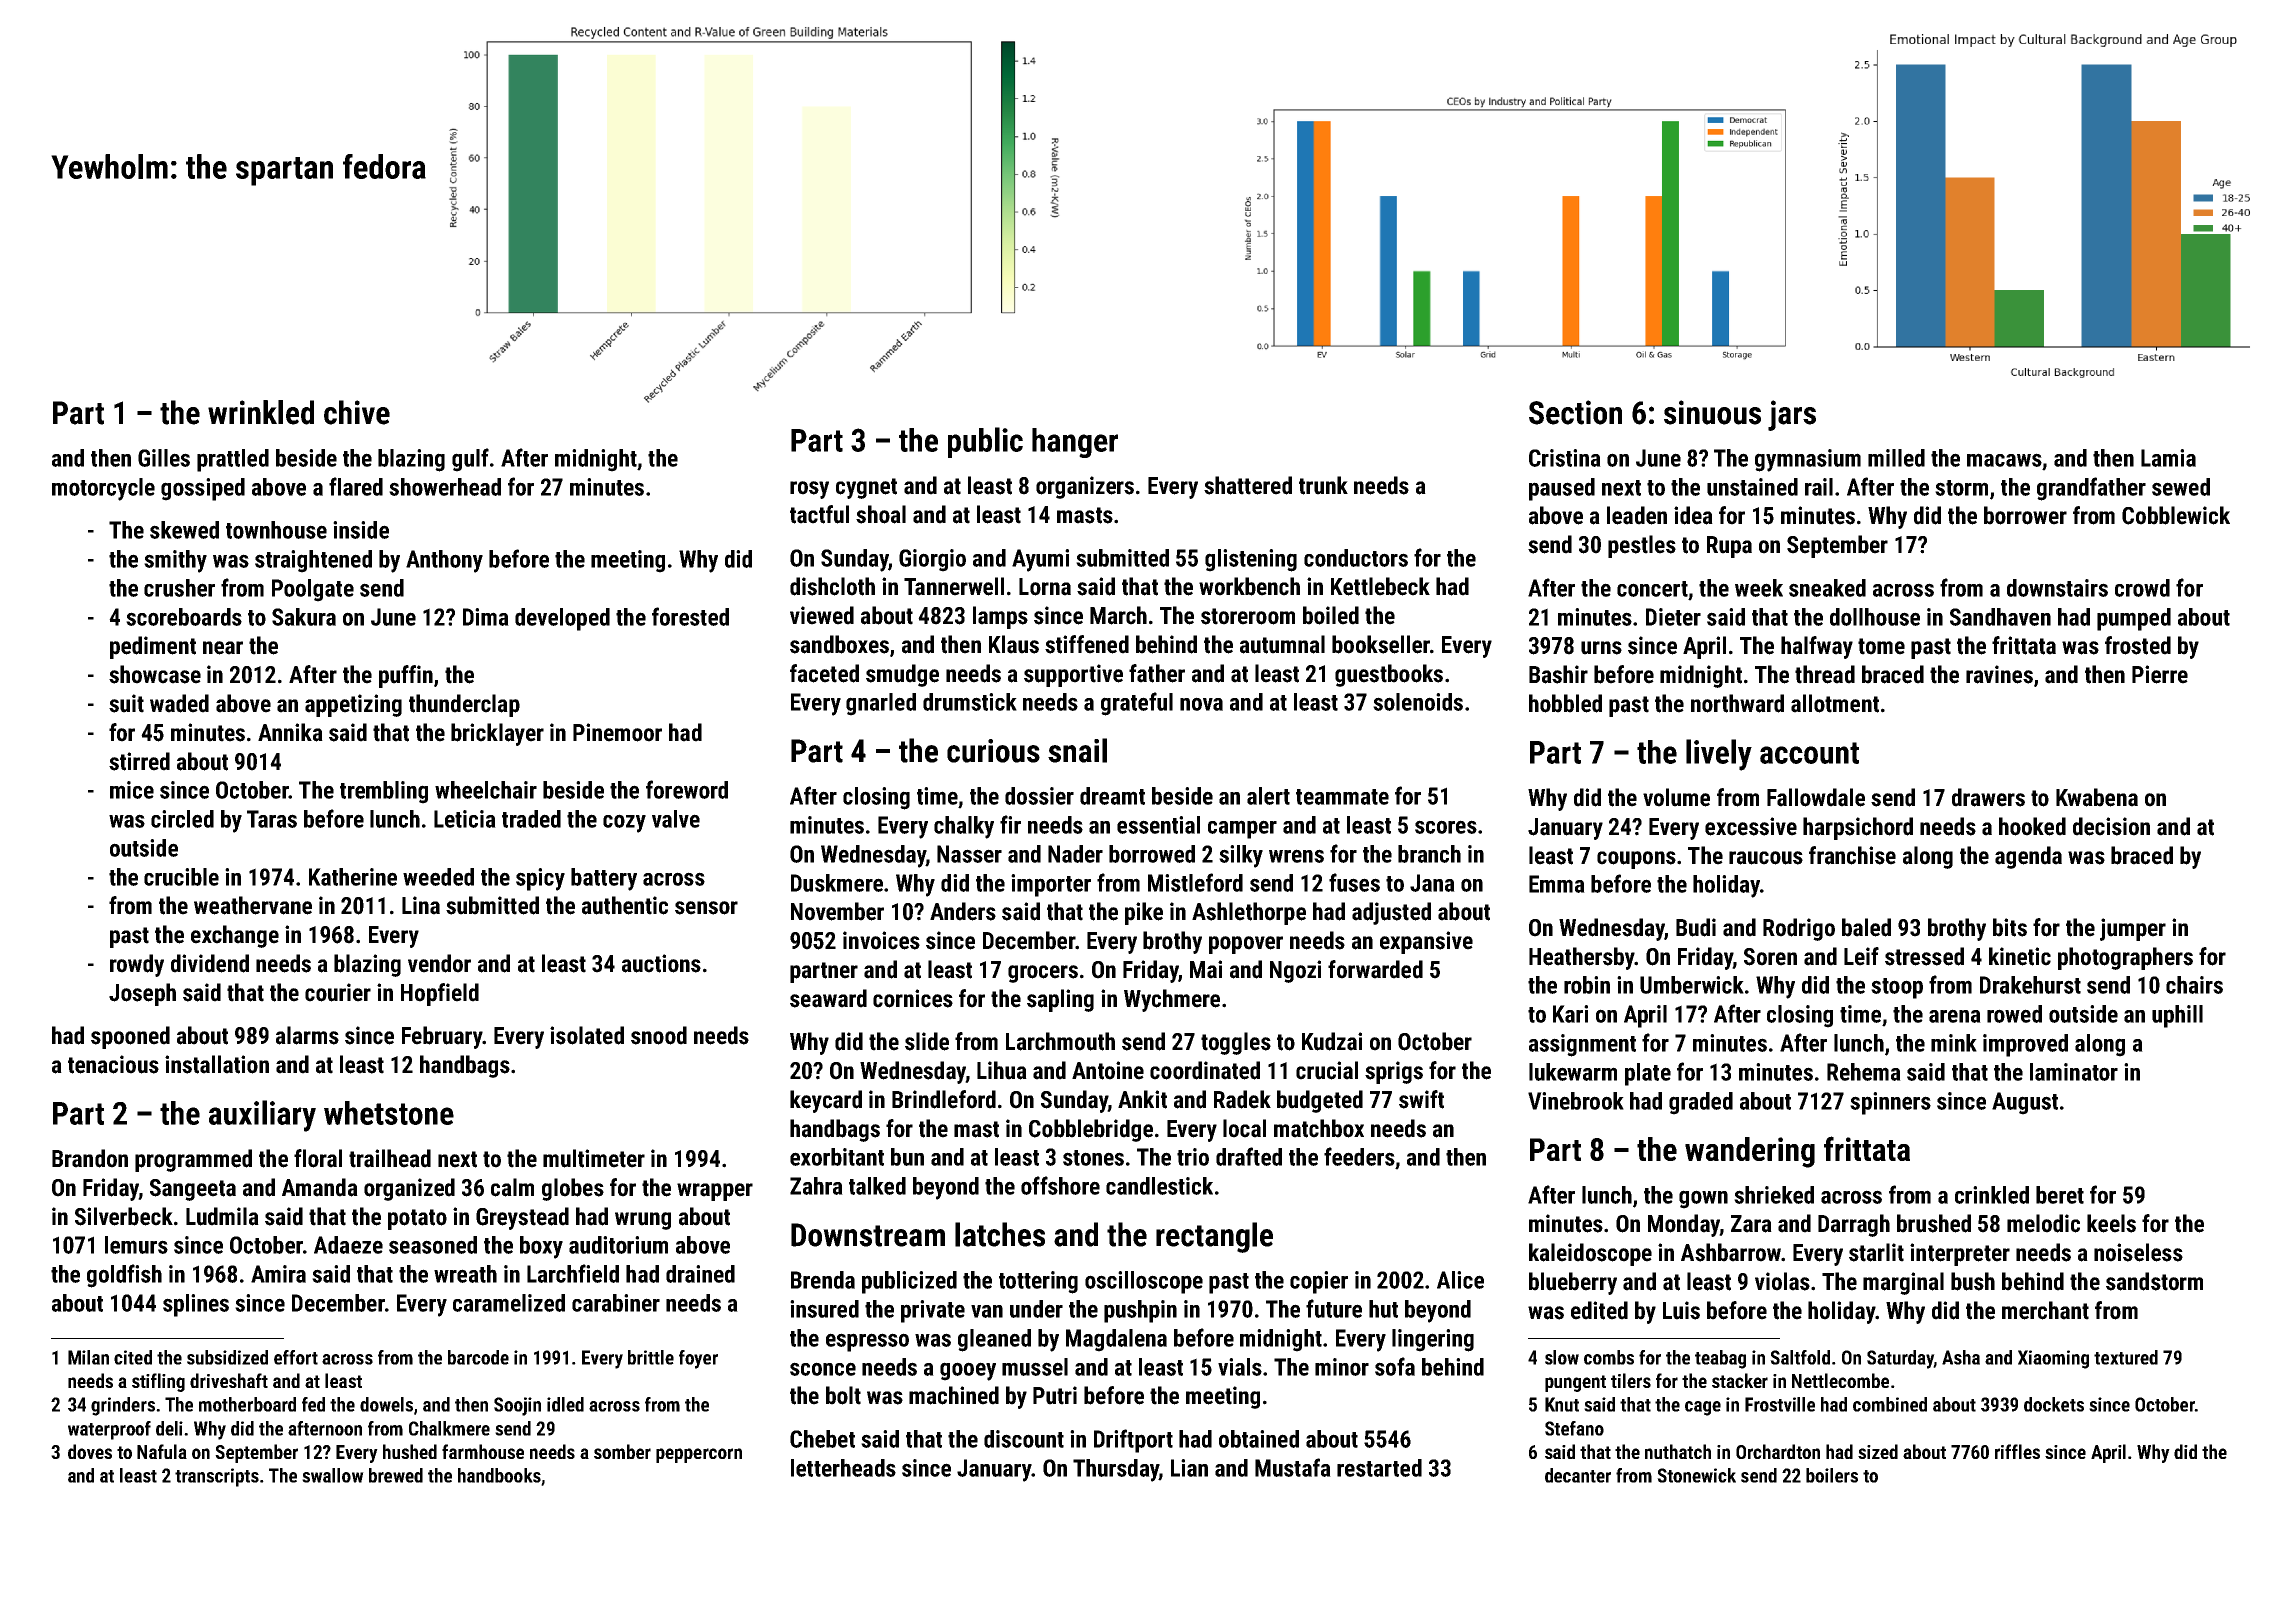 The height and width of the screenshot is (1614, 2282). I want to click on boiled, so click(1331, 615).
